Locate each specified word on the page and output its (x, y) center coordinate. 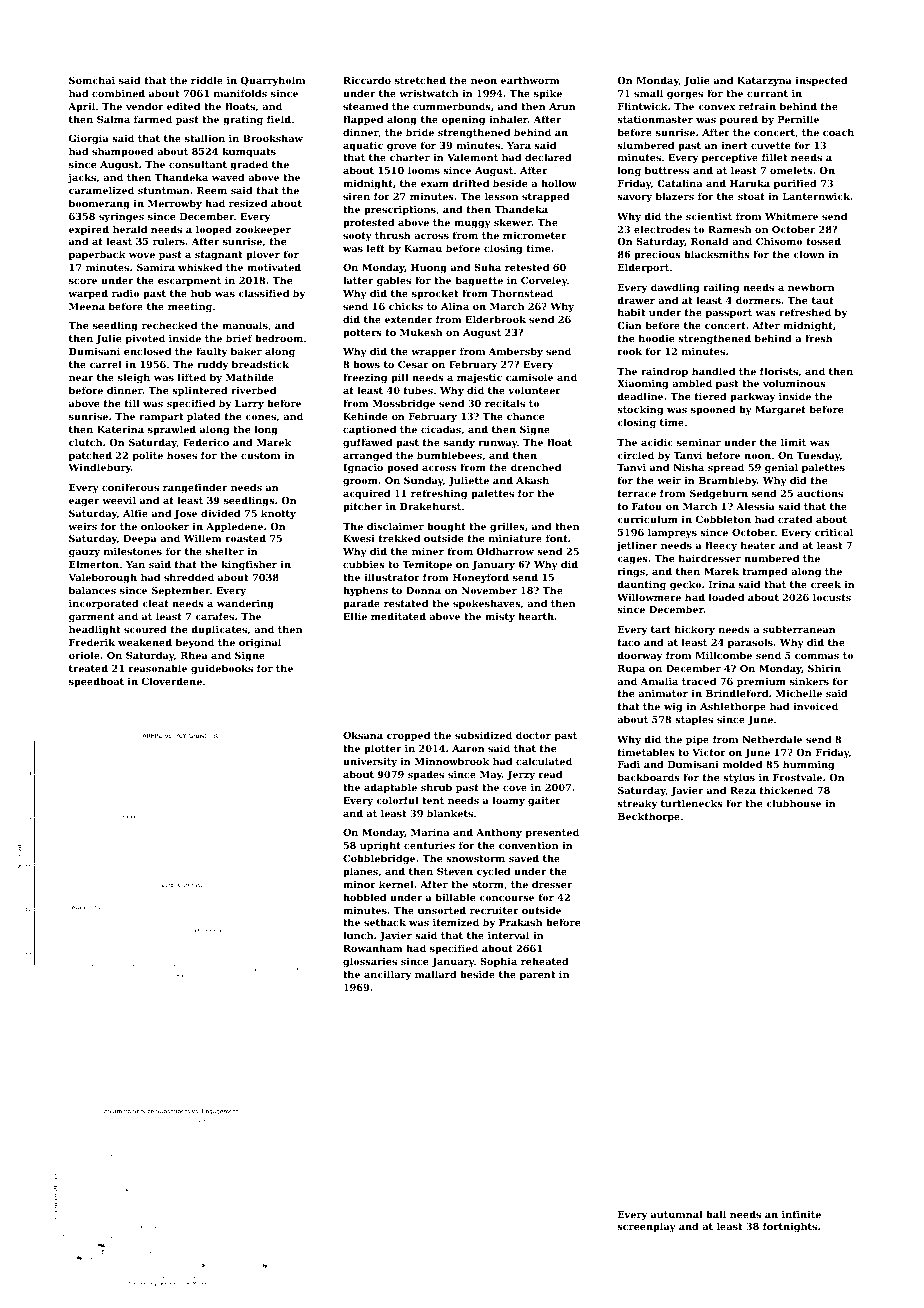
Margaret (780, 410)
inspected (822, 81)
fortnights (790, 1227)
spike (548, 94)
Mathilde (250, 377)
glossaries (370, 962)
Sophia (498, 962)
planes (360, 872)
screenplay (646, 1227)
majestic (479, 378)
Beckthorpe (649, 817)
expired (89, 230)
